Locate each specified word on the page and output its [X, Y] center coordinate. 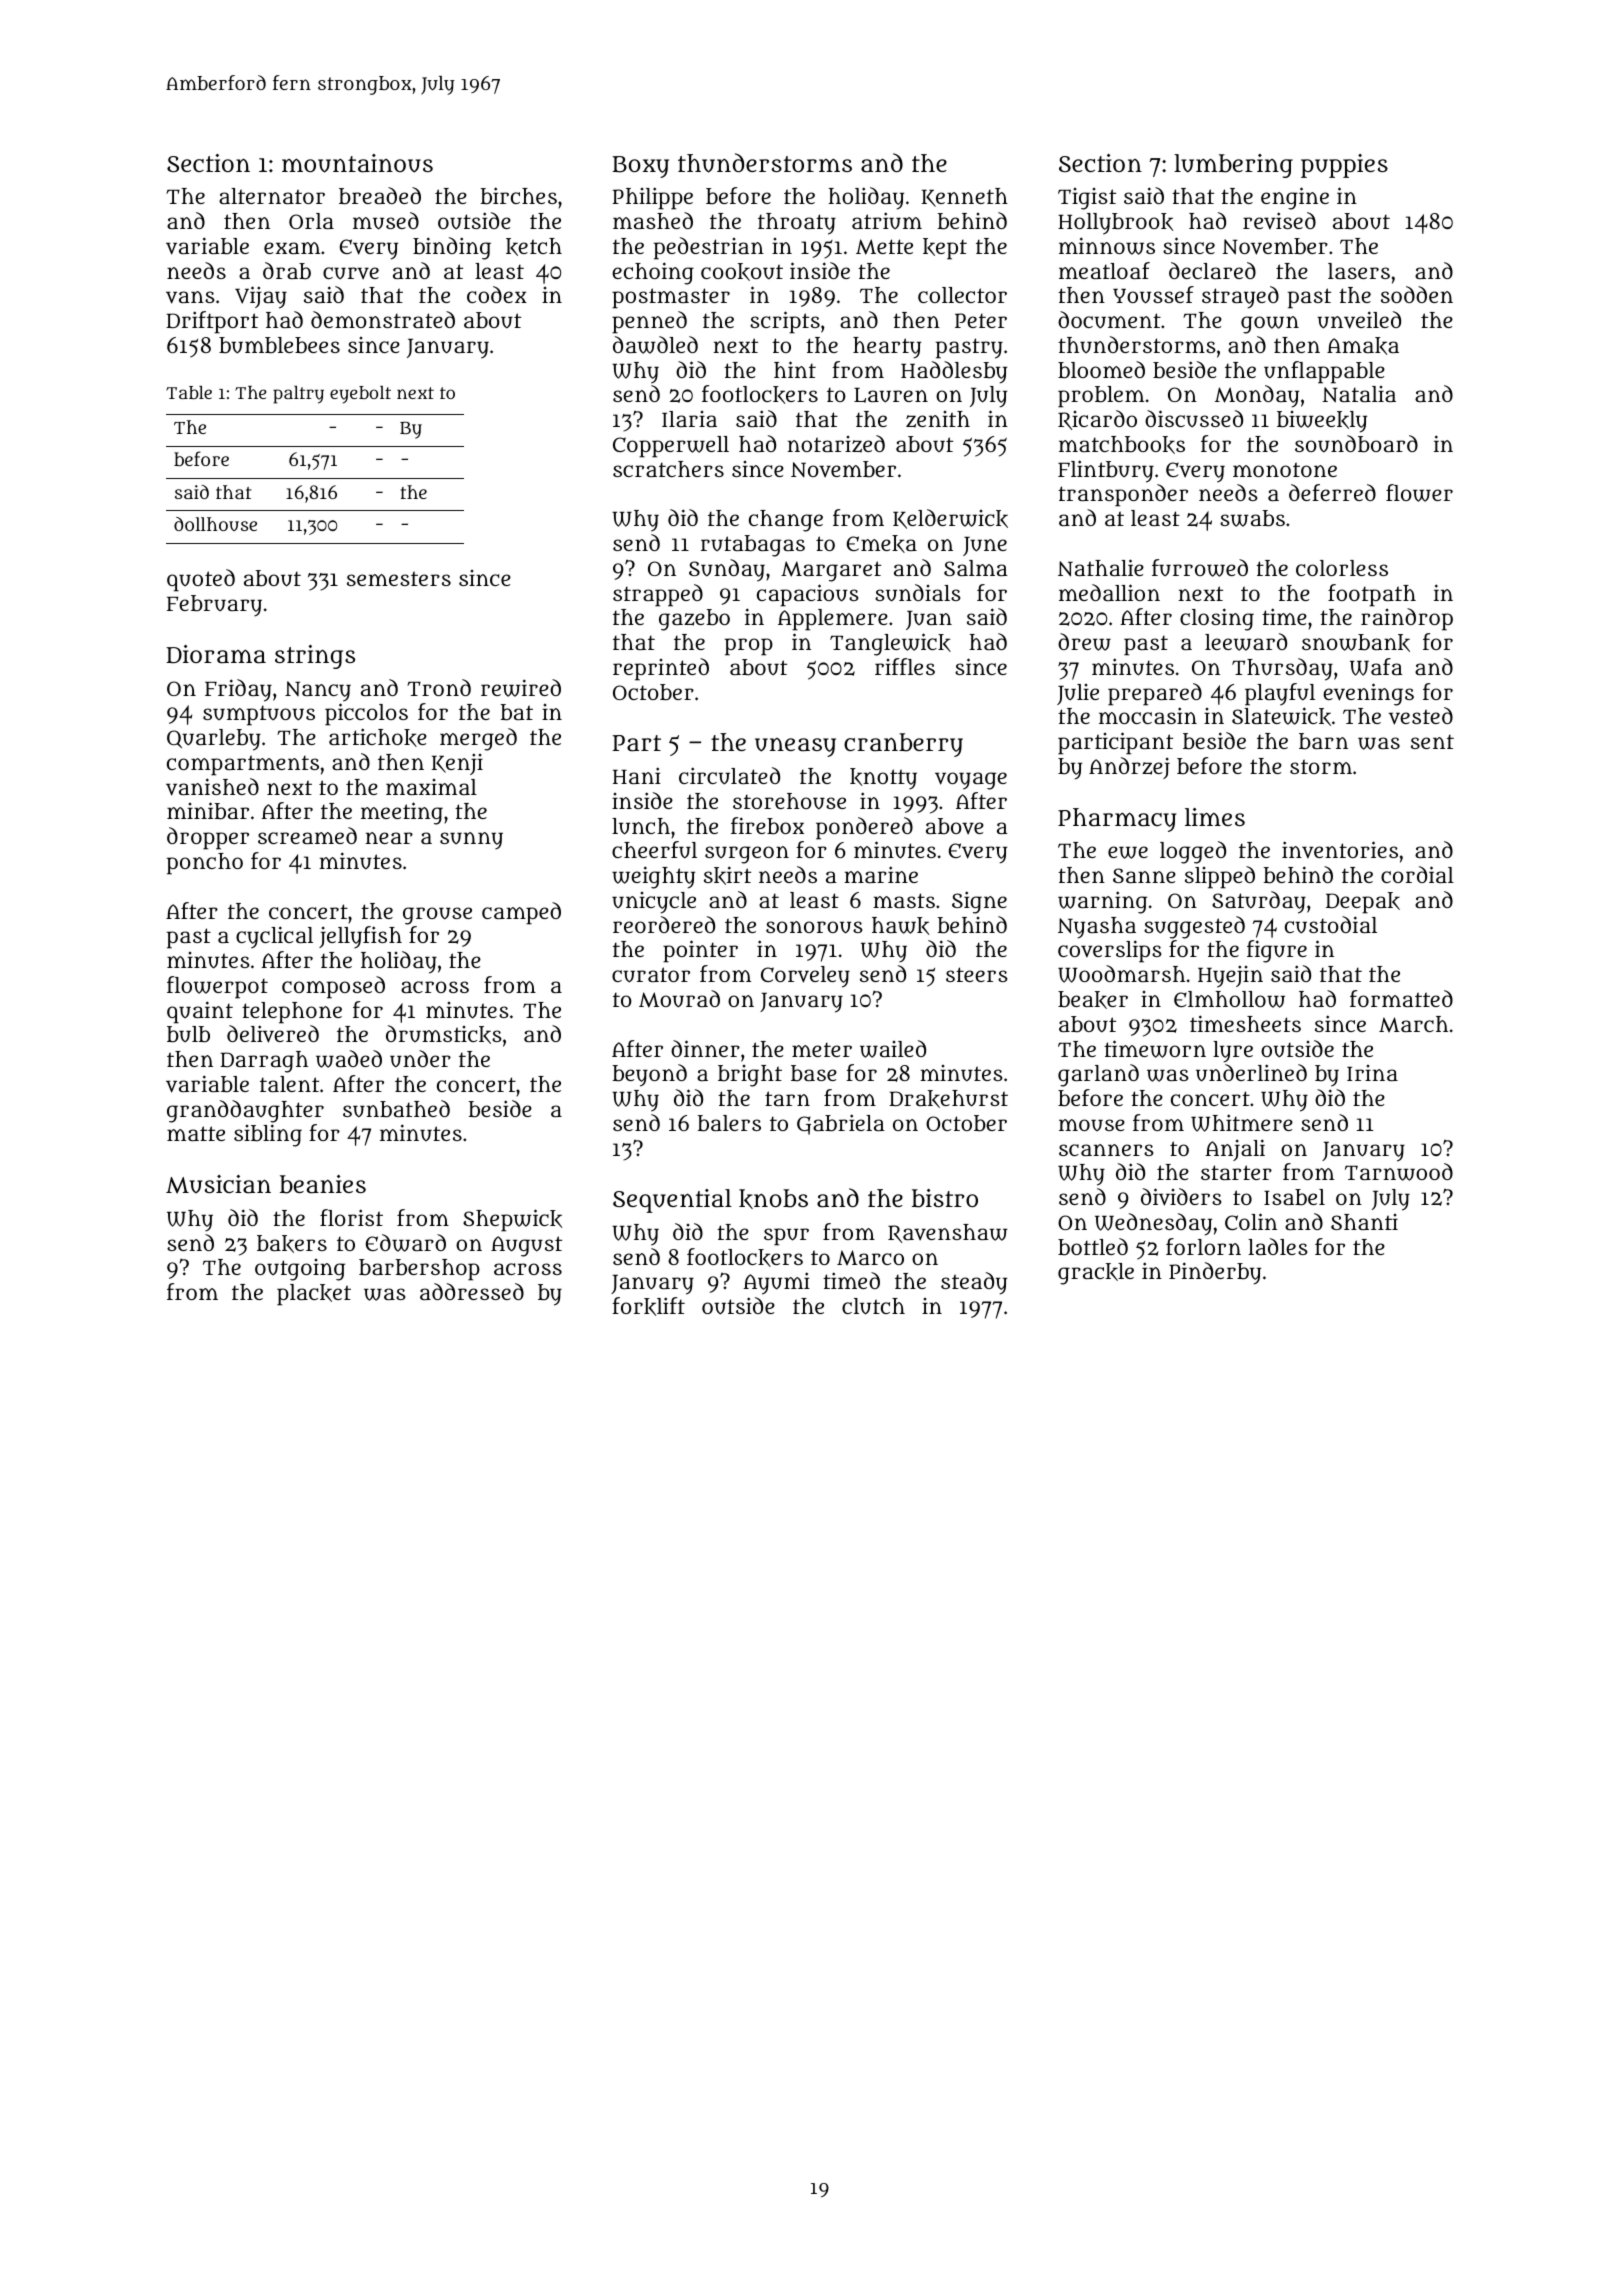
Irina [1372, 1073]
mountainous [357, 163]
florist [351, 1217]
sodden [1417, 294]
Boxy [640, 167]
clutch [873, 1306]
